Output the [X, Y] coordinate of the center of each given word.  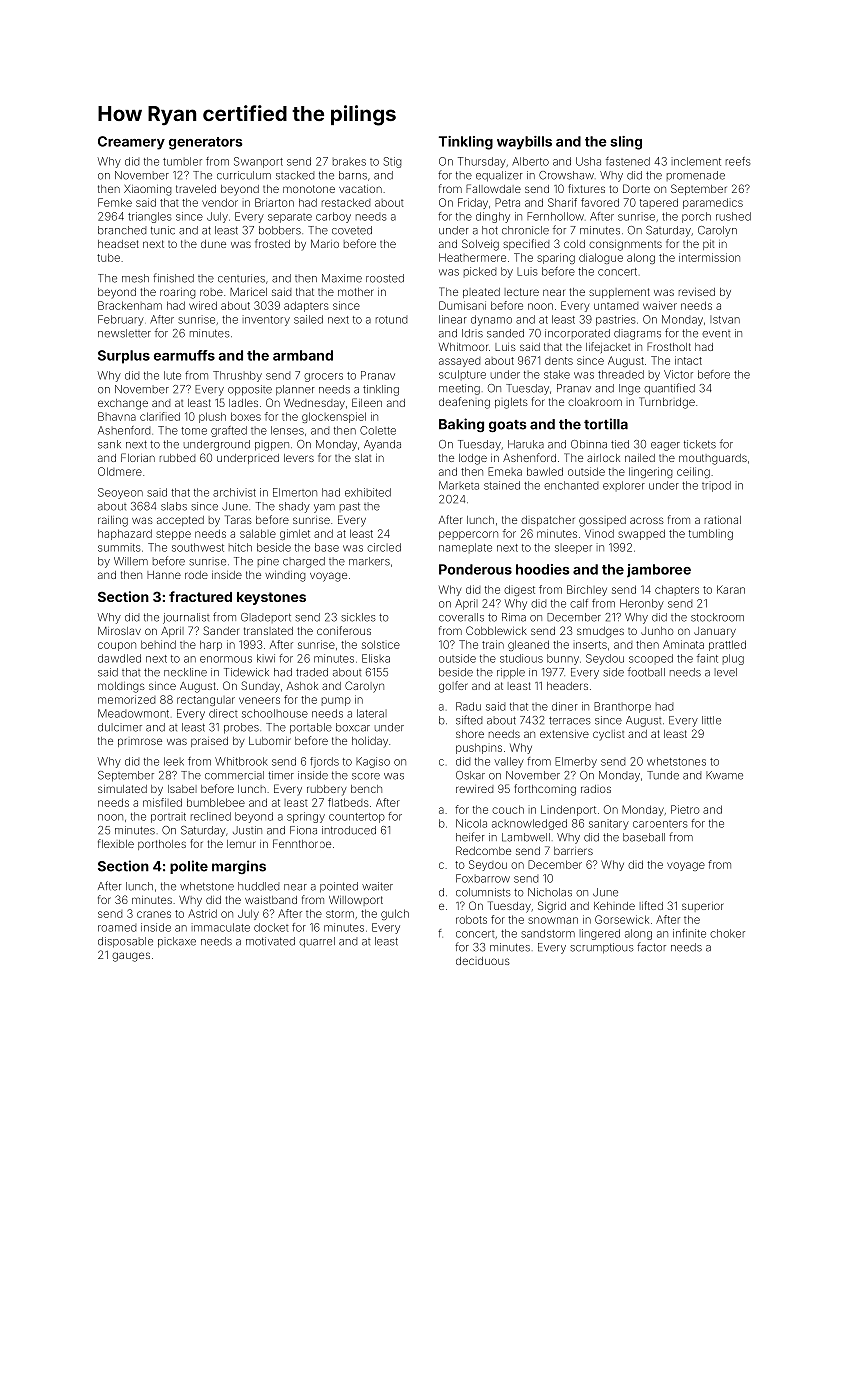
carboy [333, 217]
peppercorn [468, 535]
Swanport [258, 162]
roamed [117, 928]
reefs [738, 161]
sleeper [573, 549]
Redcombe [483, 850]
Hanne [164, 575]
